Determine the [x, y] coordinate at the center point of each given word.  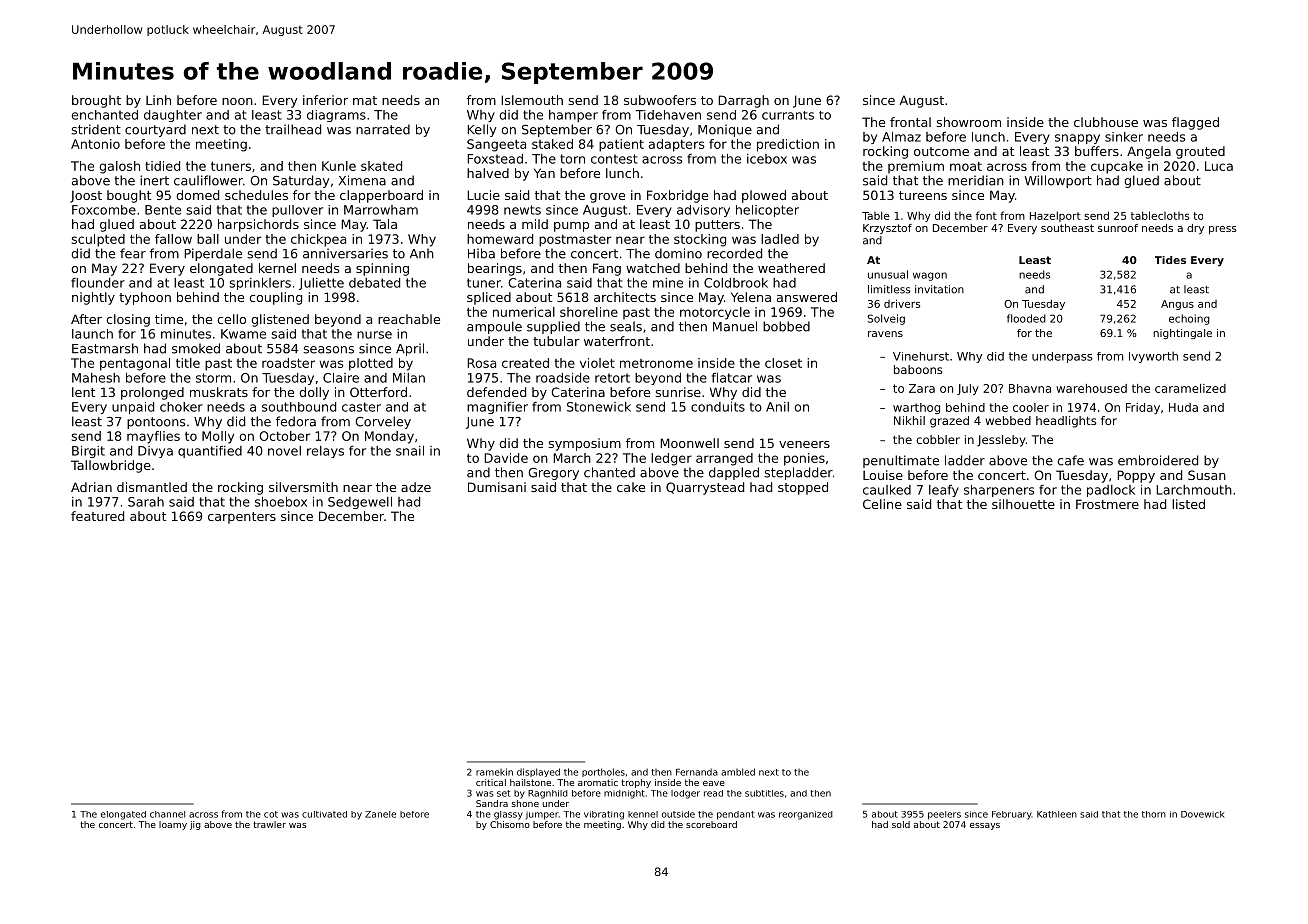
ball [208, 239]
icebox [767, 159]
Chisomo [510, 824]
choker [181, 407]
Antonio [95, 144]
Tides [1170, 260]
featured [97, 516]
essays [985, 826]
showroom [969, 122]
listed [1188, 504]
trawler [269, 824]
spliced [489, 298]
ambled [738, 772]
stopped [803, 488]
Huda [1183, 407]
